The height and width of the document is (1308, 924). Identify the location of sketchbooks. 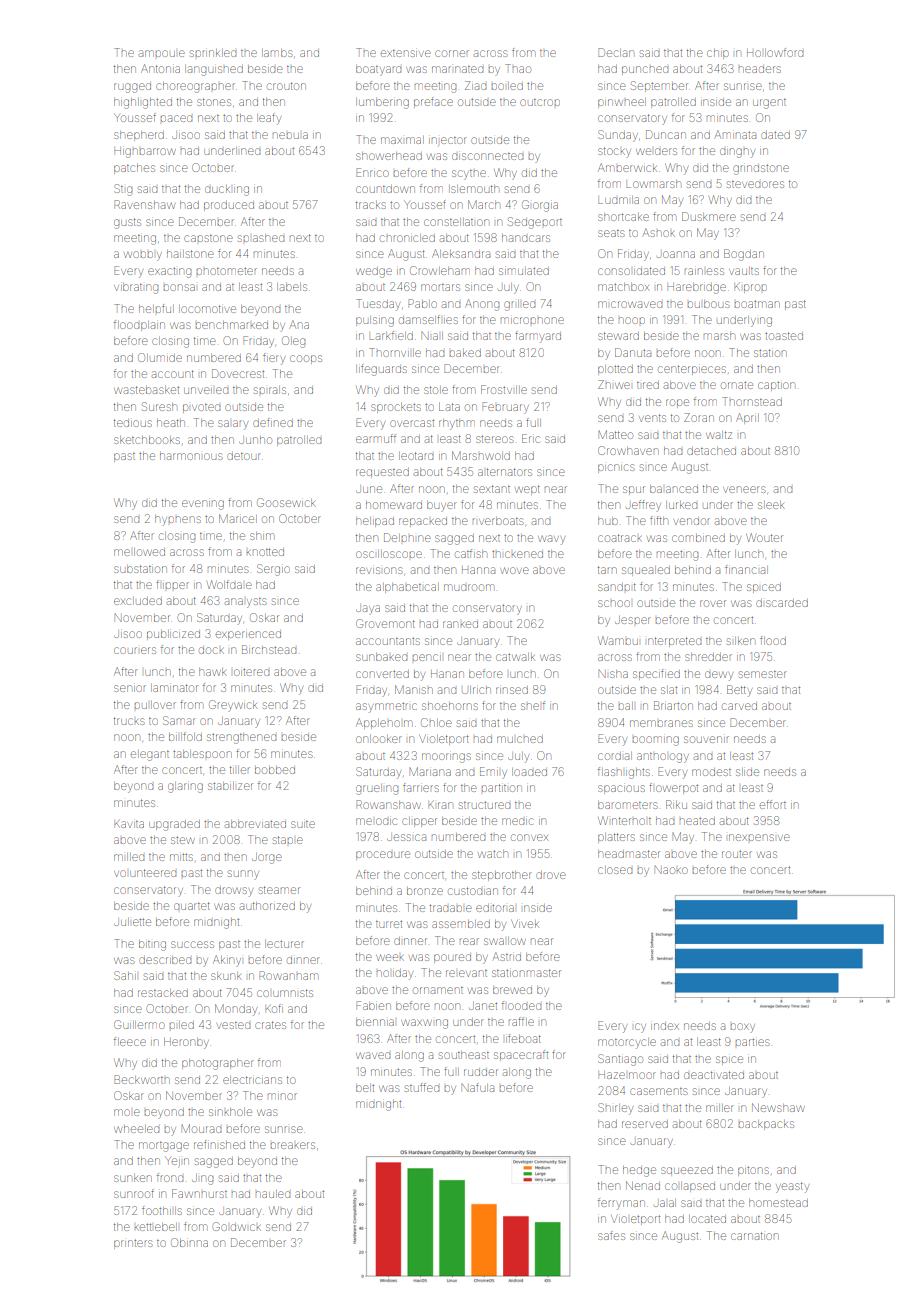
(147, 440).
